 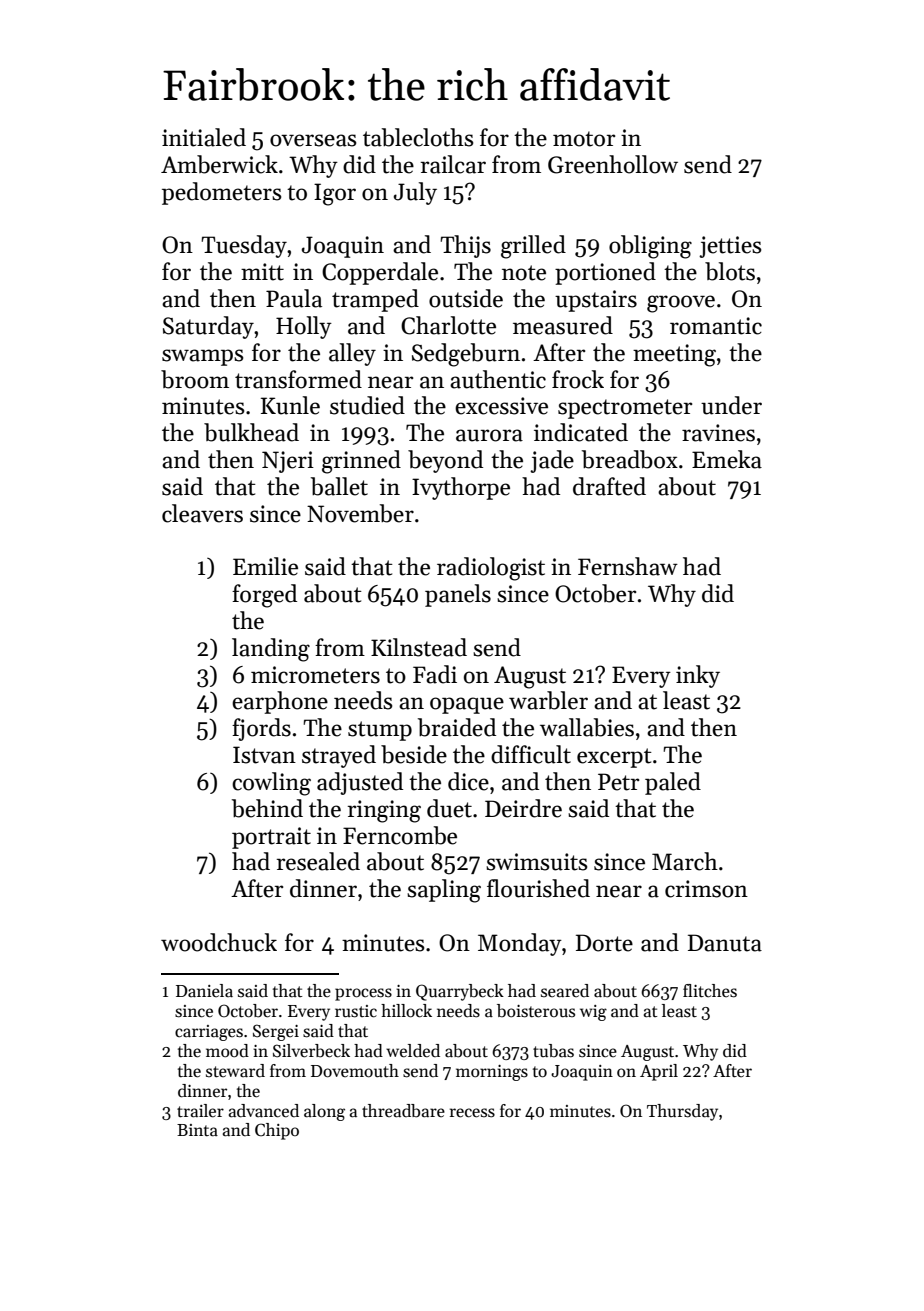 I want to click on opaque, so click(x=467, y=705).
